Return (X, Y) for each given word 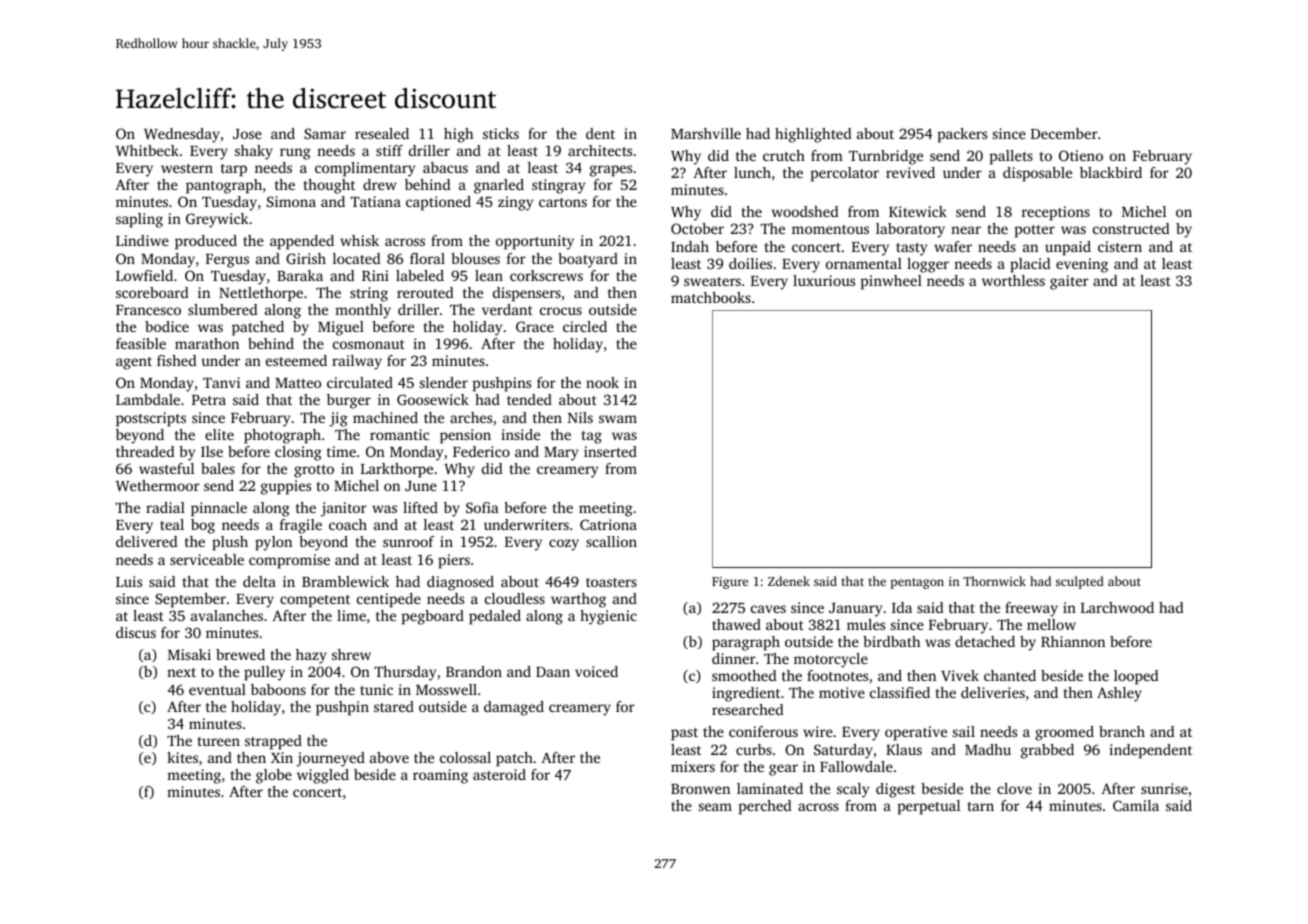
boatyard (588, 260)
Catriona (608, 524)
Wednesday (182, 135)
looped (1136, 677)
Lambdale (148, 399)
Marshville (706, 133)
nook (602, 382)
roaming (440, 776)
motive (842, 692)
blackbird (1111, 172)
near (966, 230)
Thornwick (994, 581)
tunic (376, 689)
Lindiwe (142, 240)
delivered (146, 541)
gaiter (1069, 282)
